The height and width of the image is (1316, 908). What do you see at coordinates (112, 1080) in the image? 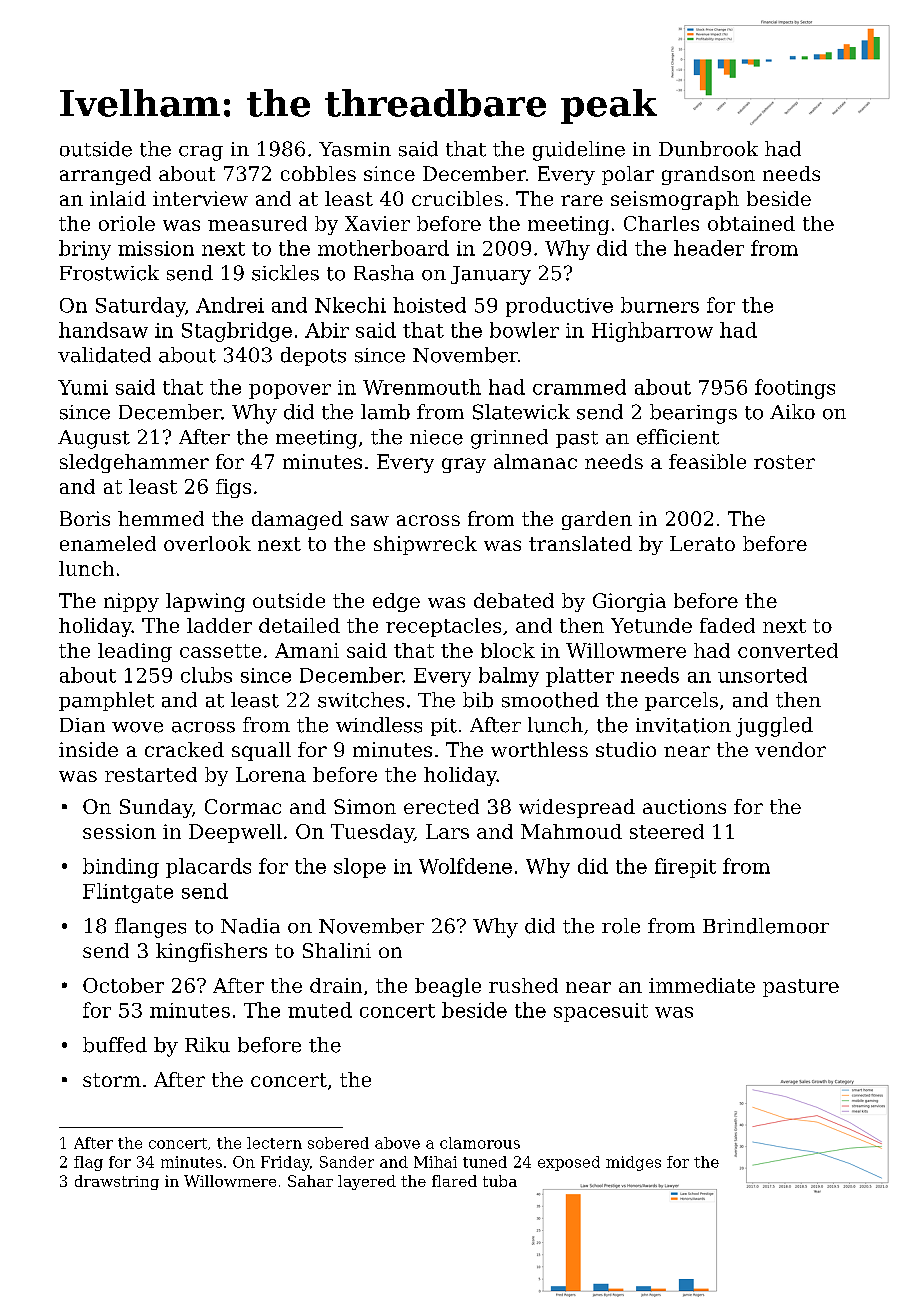
I see `storm` at bounding box center [112, 1080].
